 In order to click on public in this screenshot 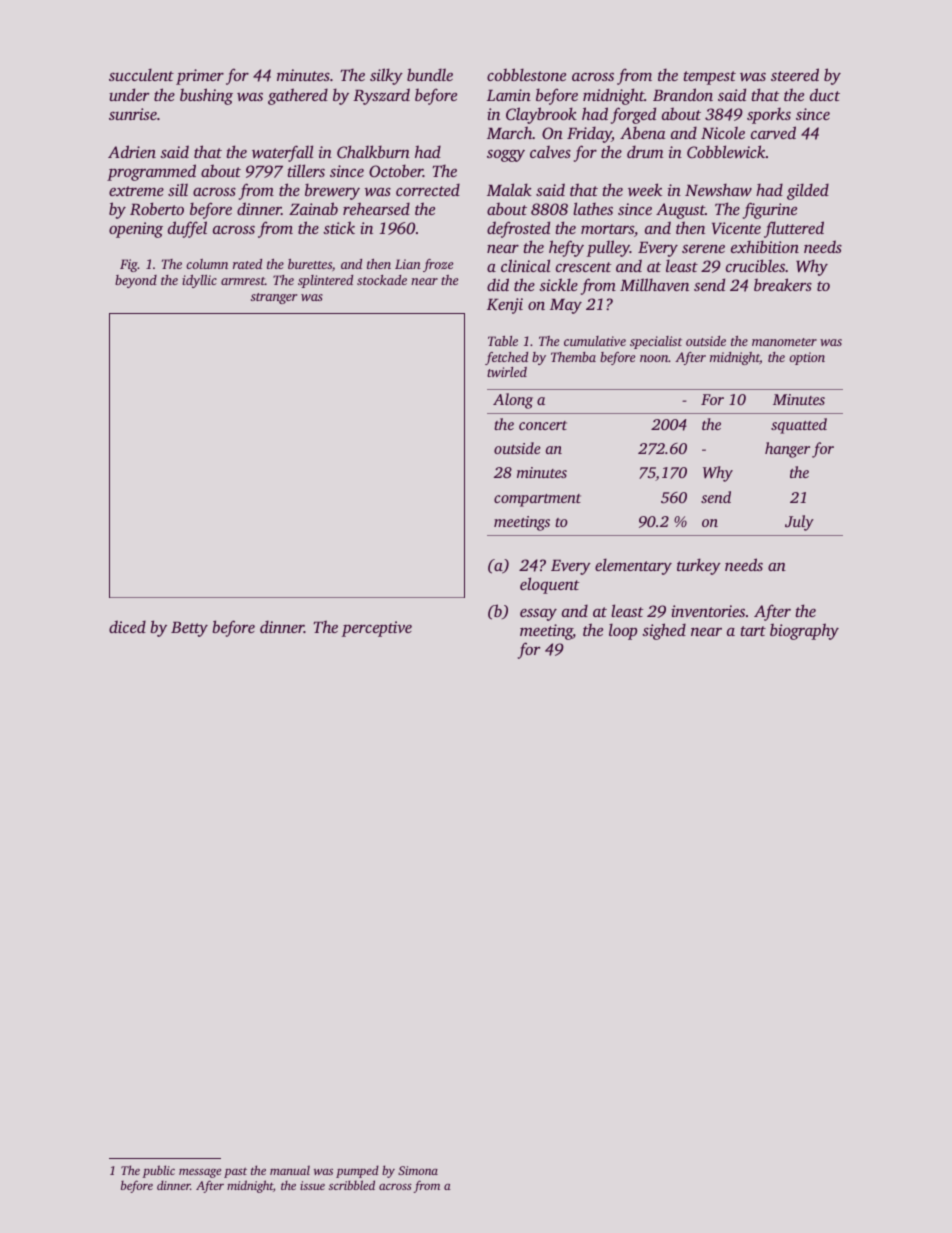, I will do `click(159, 1171)`.
